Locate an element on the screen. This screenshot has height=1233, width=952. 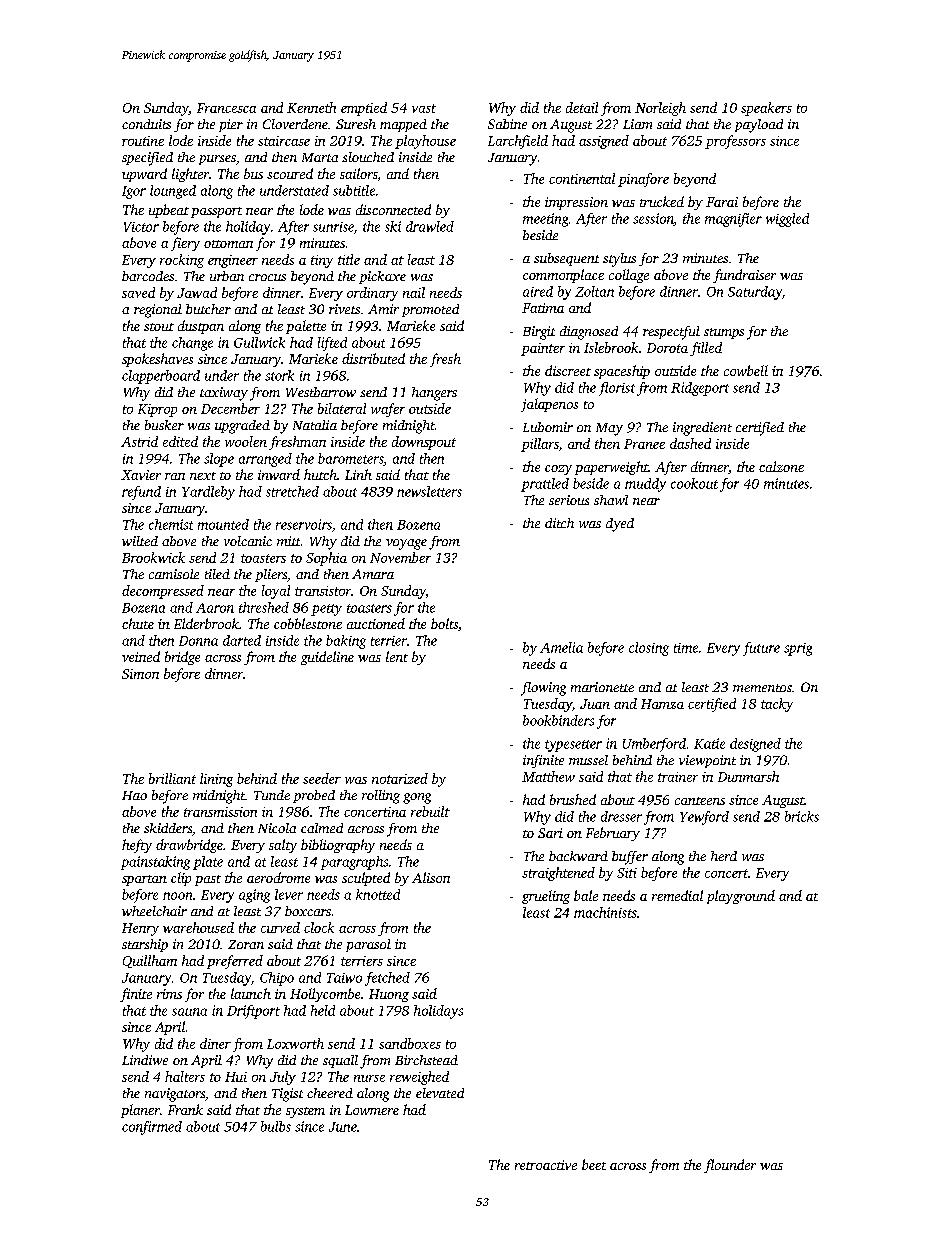
Kiprop is located at coordinates (157, 410).
